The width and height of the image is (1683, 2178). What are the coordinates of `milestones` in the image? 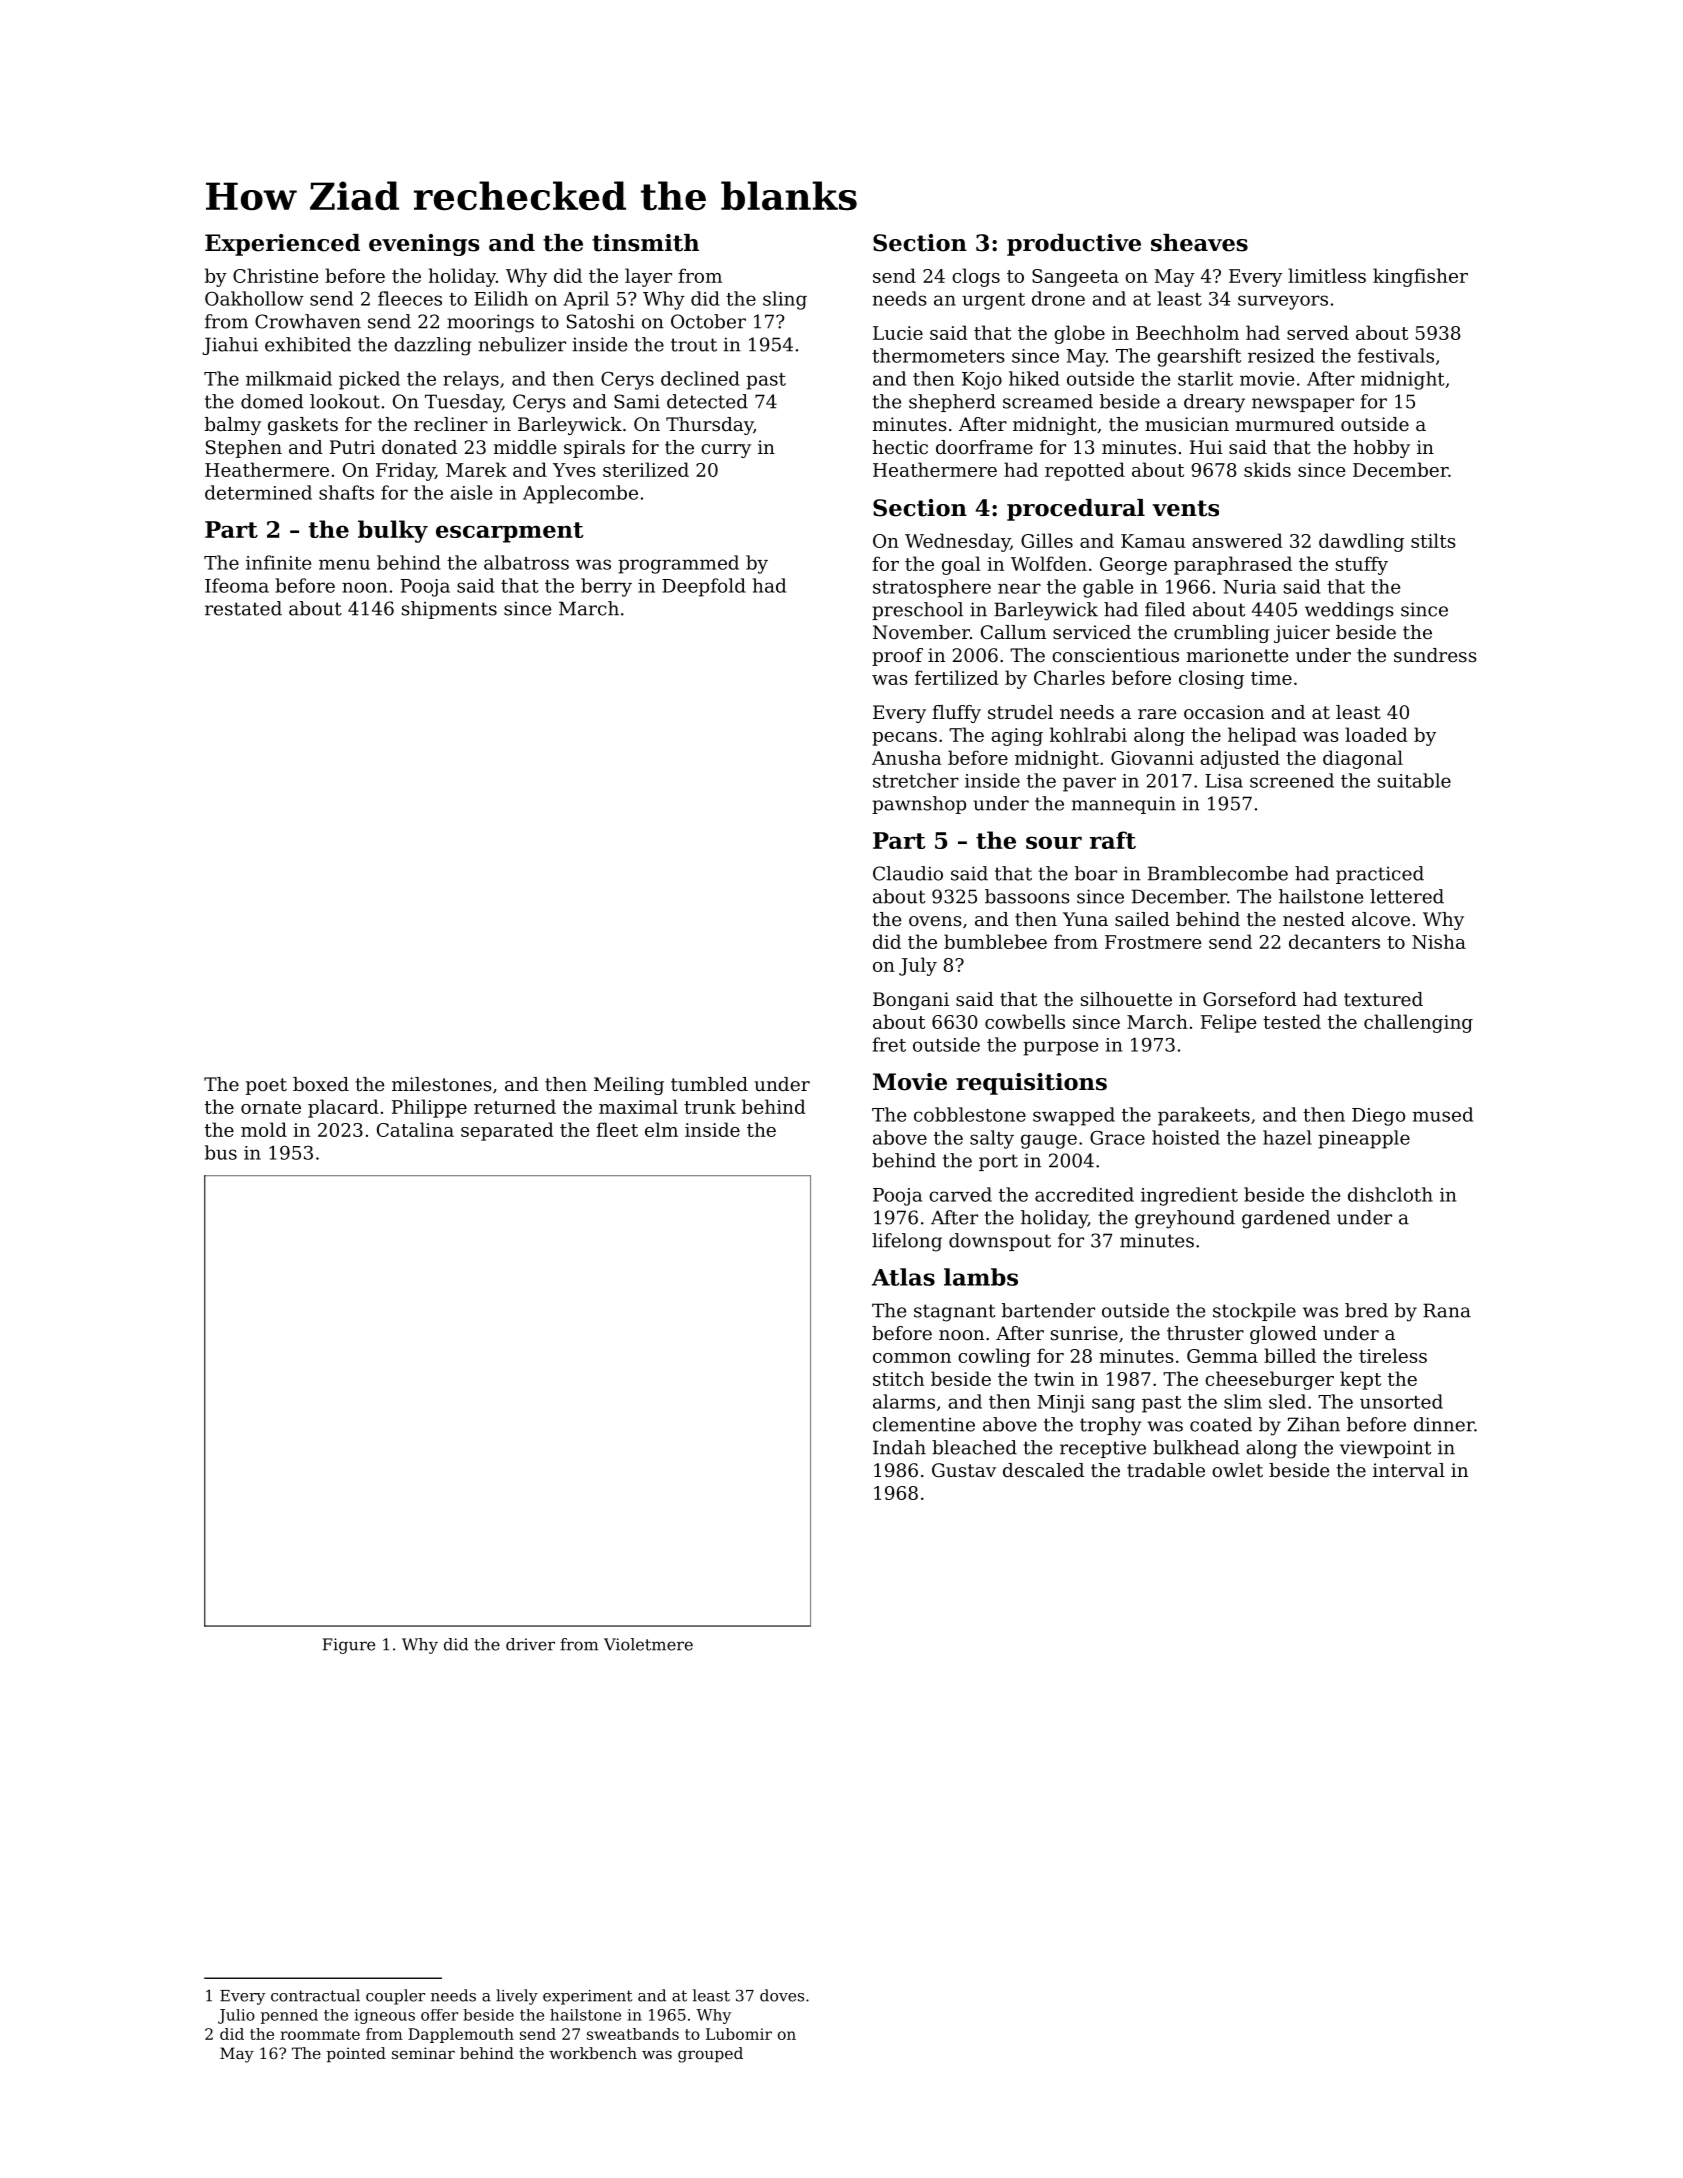 It's located at (442, 1084).
